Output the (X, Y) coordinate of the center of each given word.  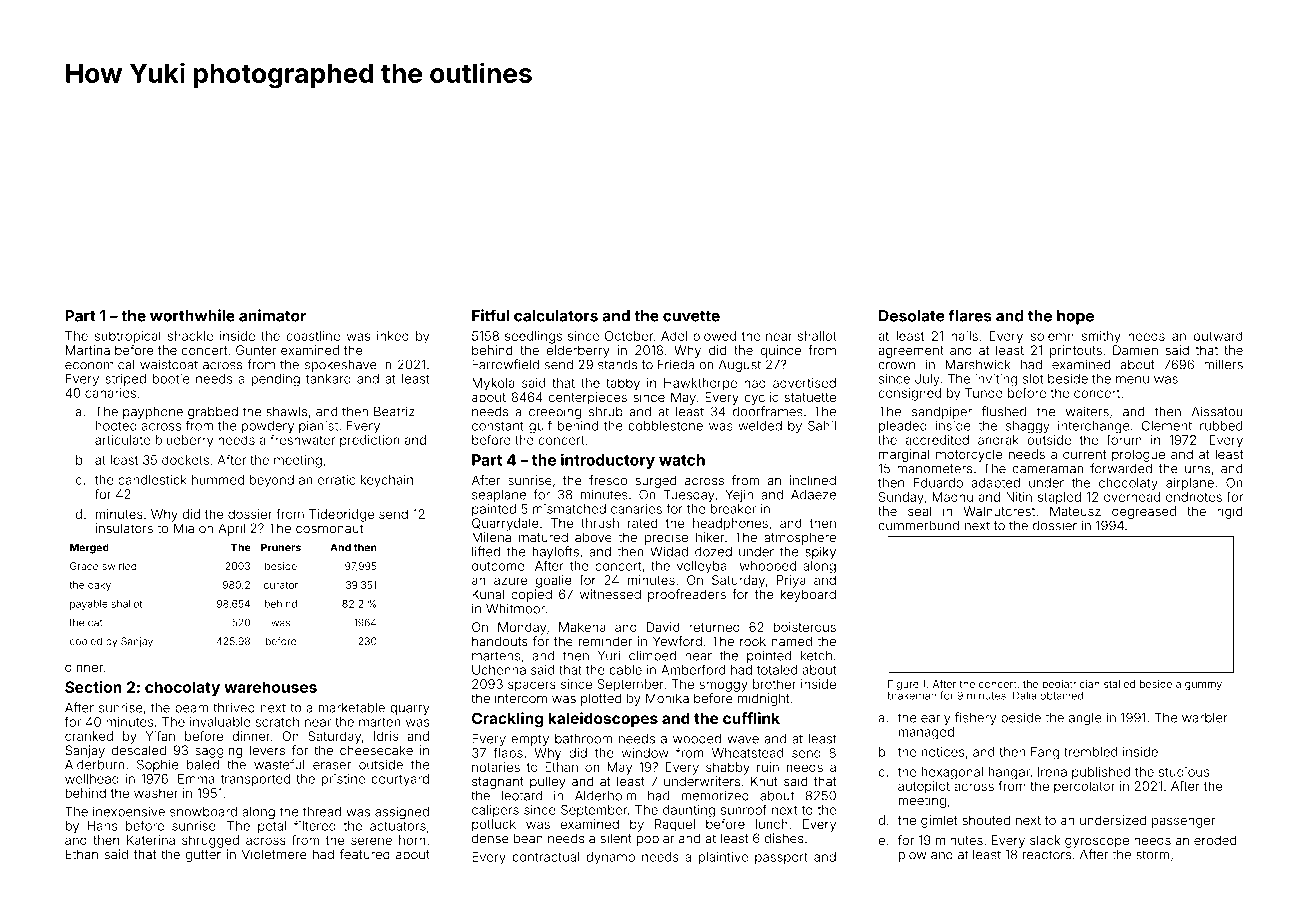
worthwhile (192, 315)
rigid (1230, 512)
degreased (1144, 512)
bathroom (583, 739)
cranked (89, 736)
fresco (608, 480)
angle (1085, 719)
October (629, 336)
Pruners (281, 547)
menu (1132, 380)
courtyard (400, 780)
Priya (791, 581)
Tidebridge (341, 515)
